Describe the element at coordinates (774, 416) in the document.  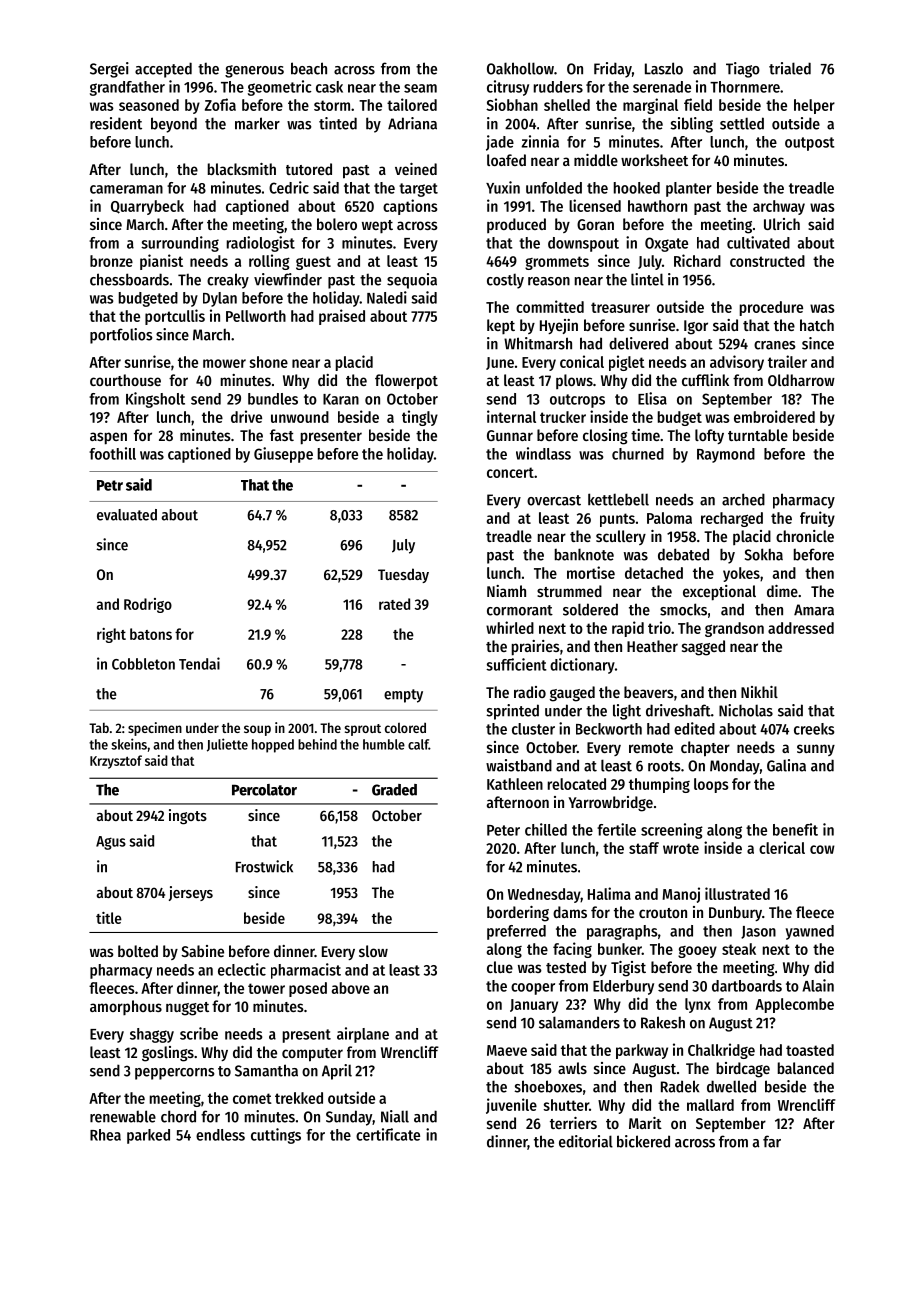
I see `embroidered` at that location.
